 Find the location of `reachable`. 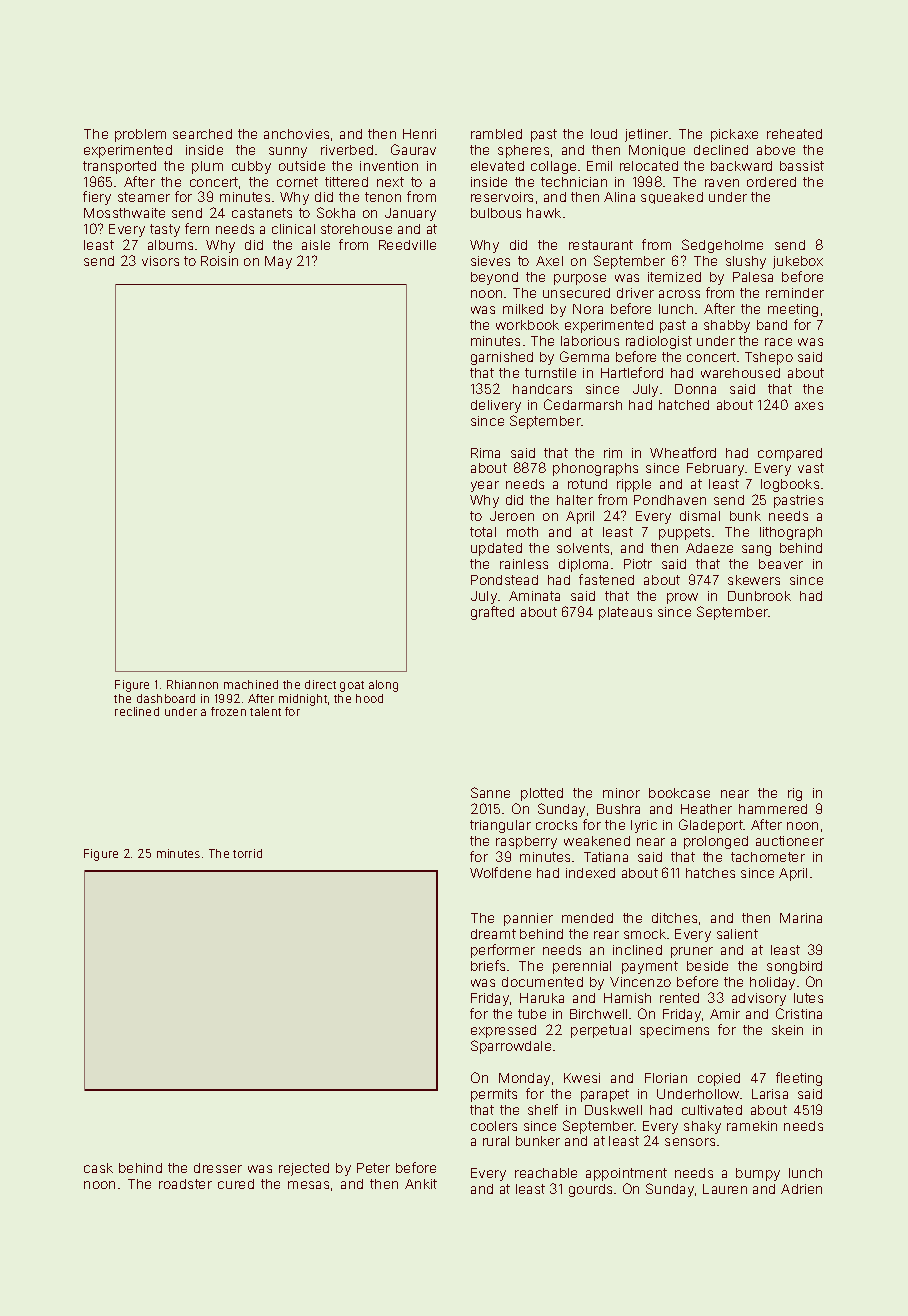

reachable is located at coordinates (546, 1173).
